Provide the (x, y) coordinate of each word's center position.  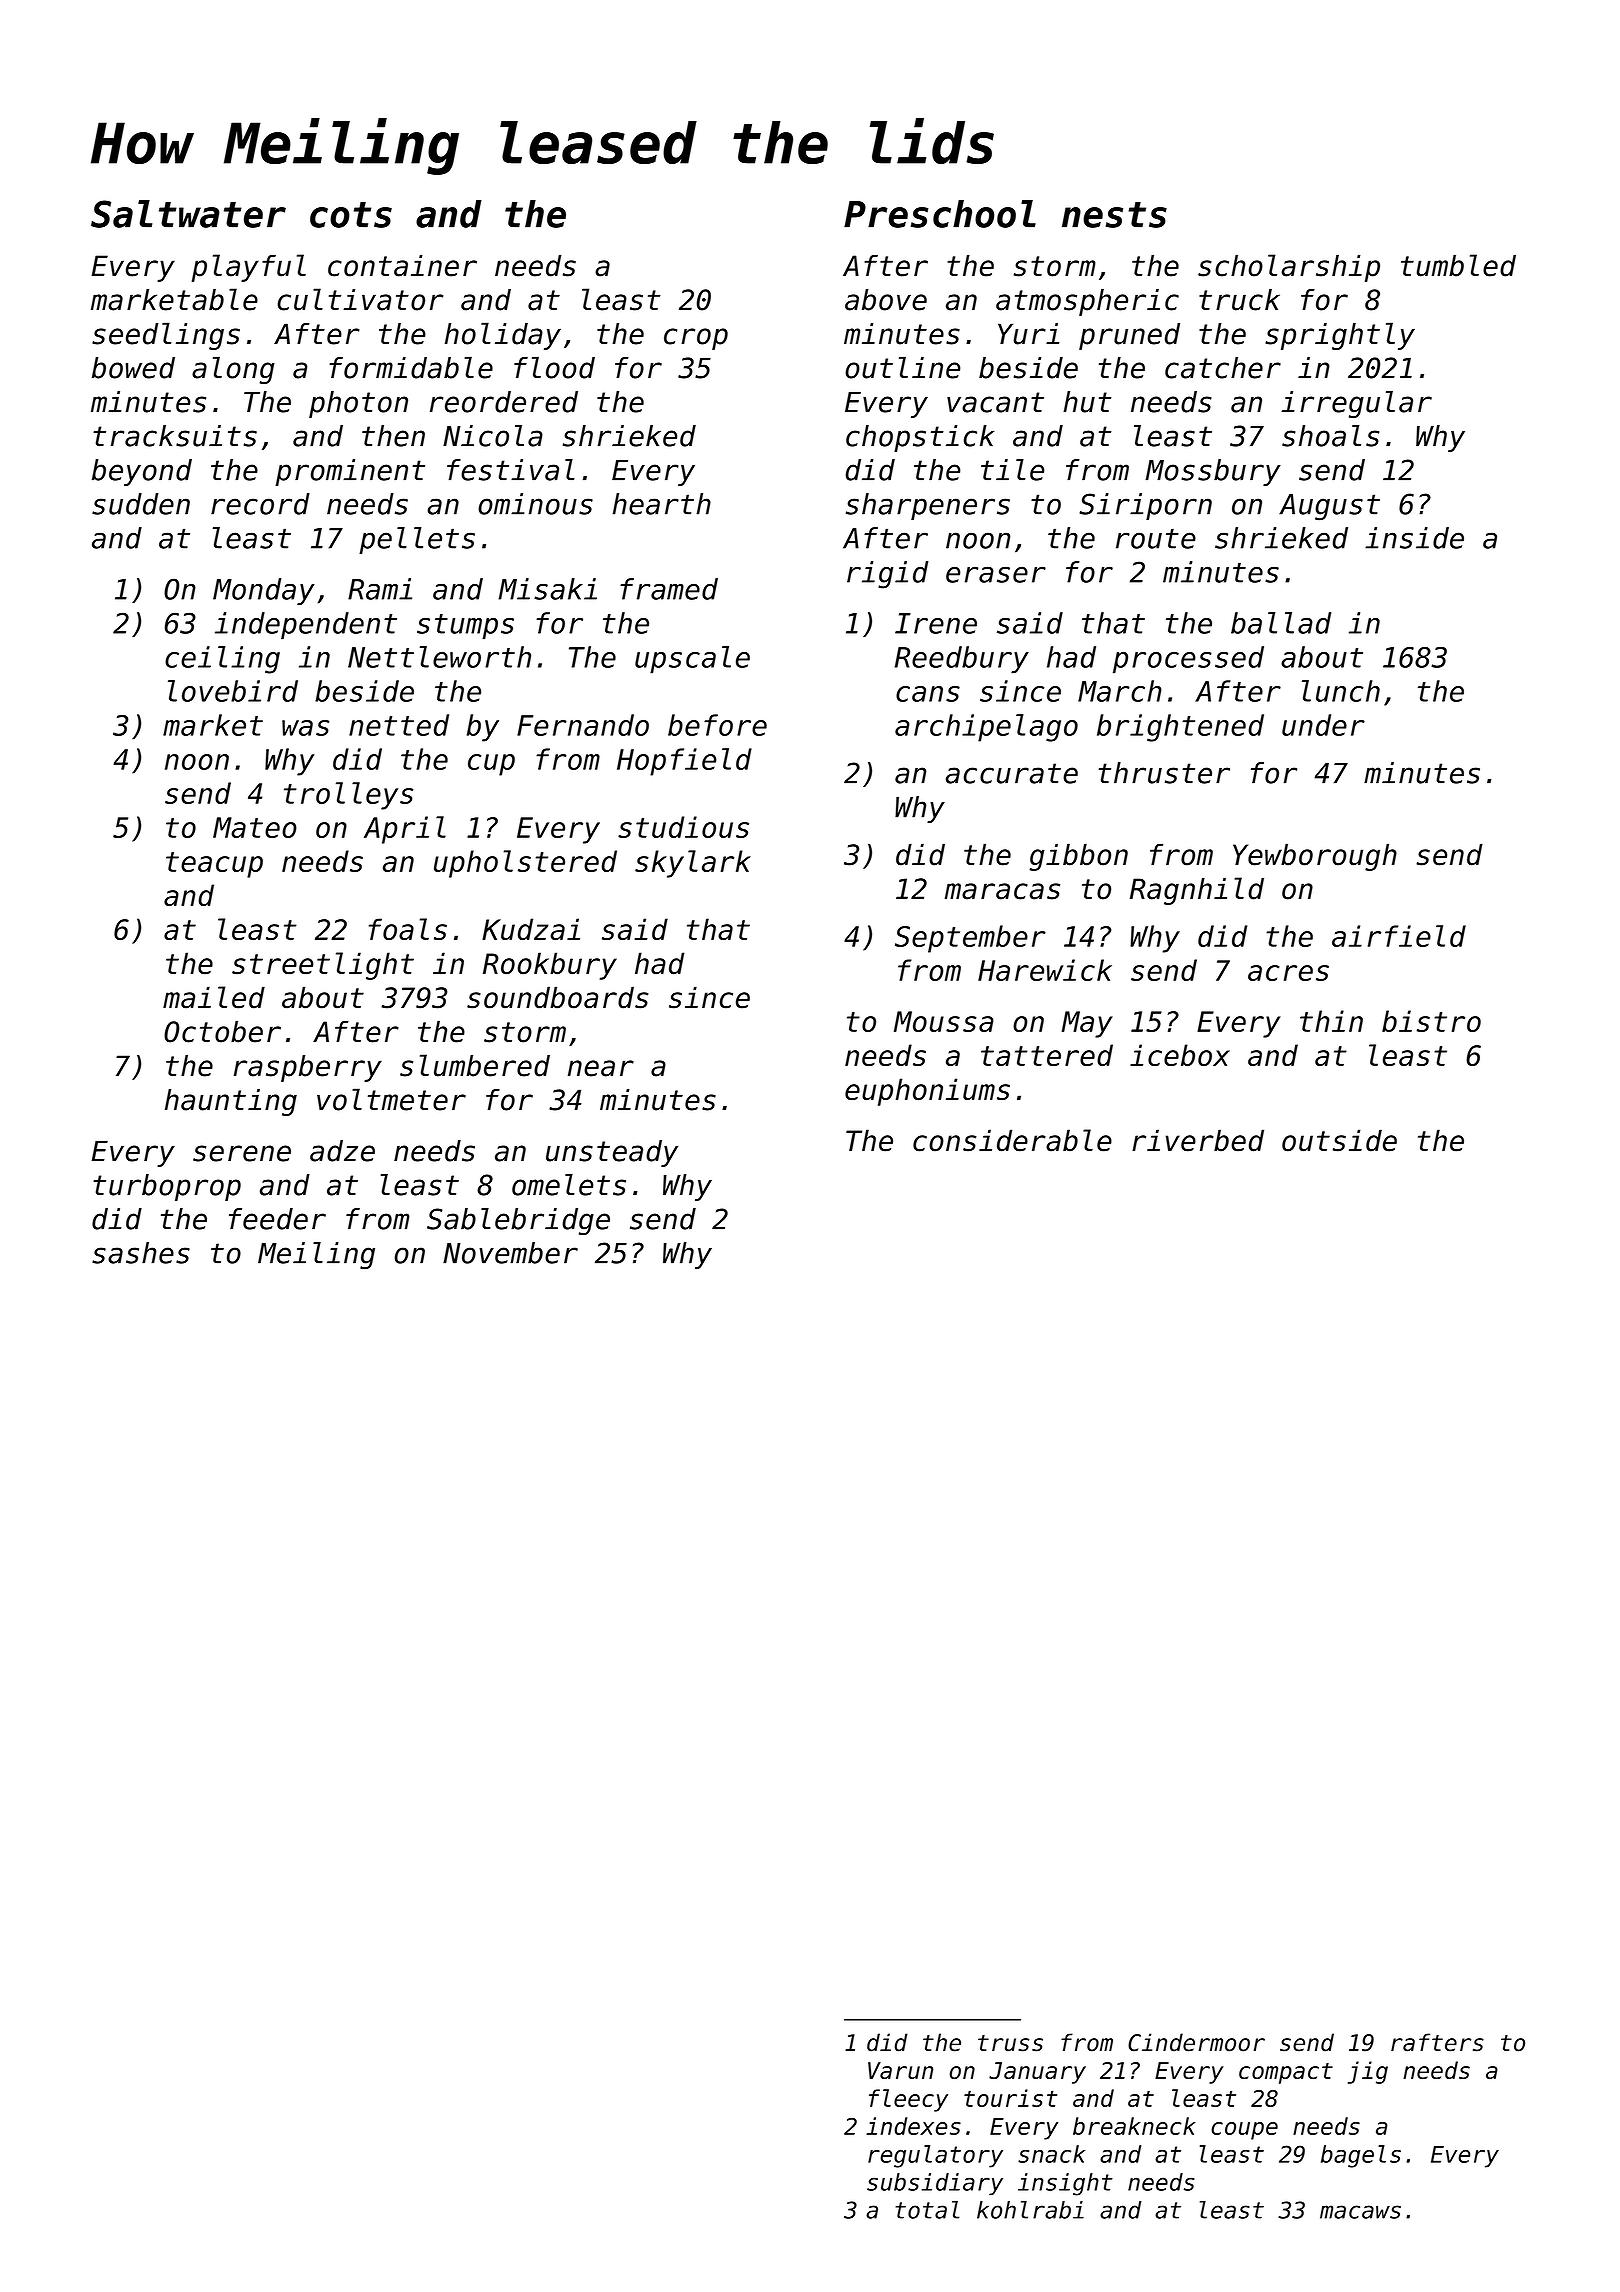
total (928, 2210)
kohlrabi (1030, 2210)
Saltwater (188, 214)
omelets (569, 1185)
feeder (277, 1219)
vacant (995, 402)
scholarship (1289, 268)
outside (1339, 1140)
